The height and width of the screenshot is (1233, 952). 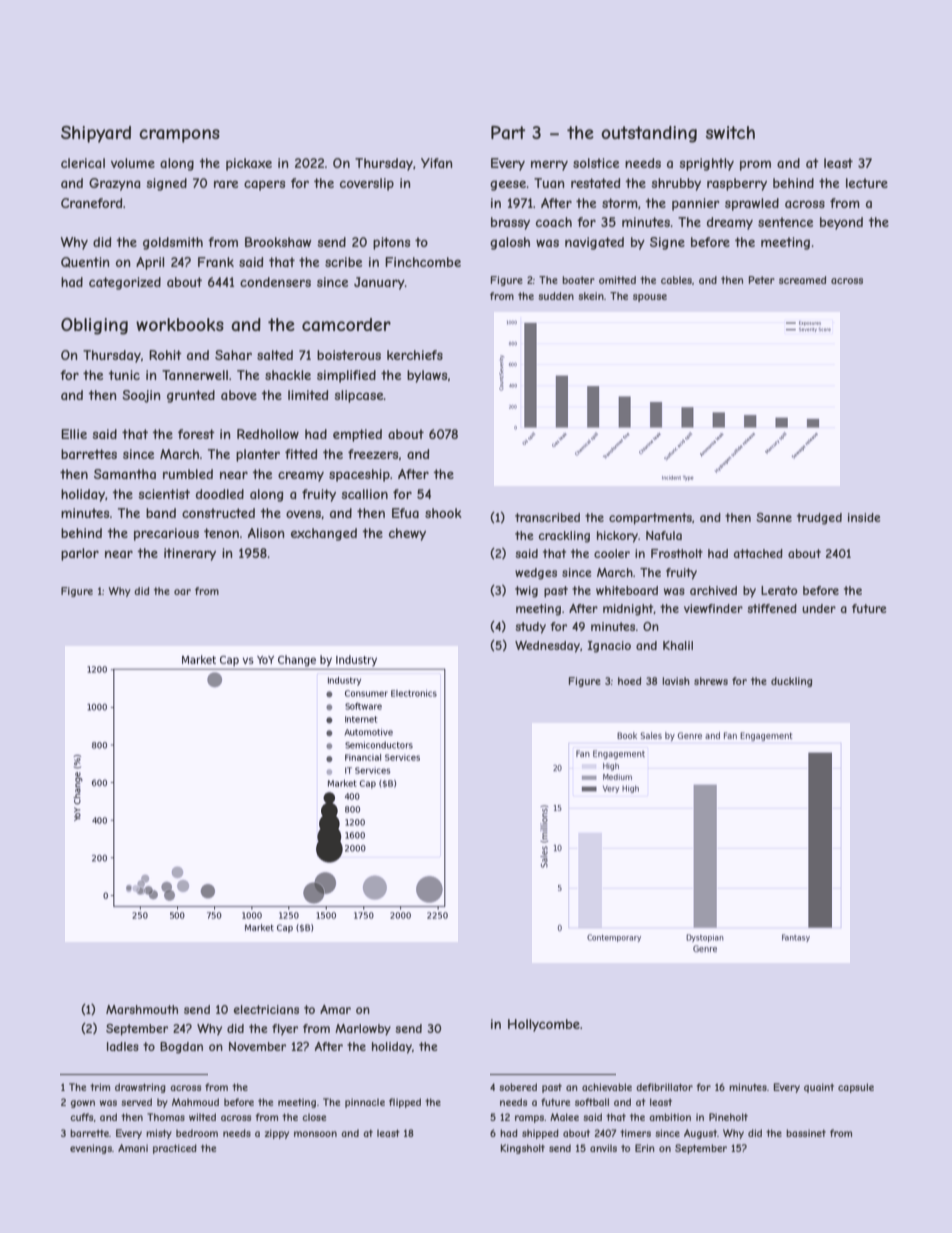 What do you see at coordinates (443, 513) in the screenshot?
I see `shook` at bounding box center [443, 513].
